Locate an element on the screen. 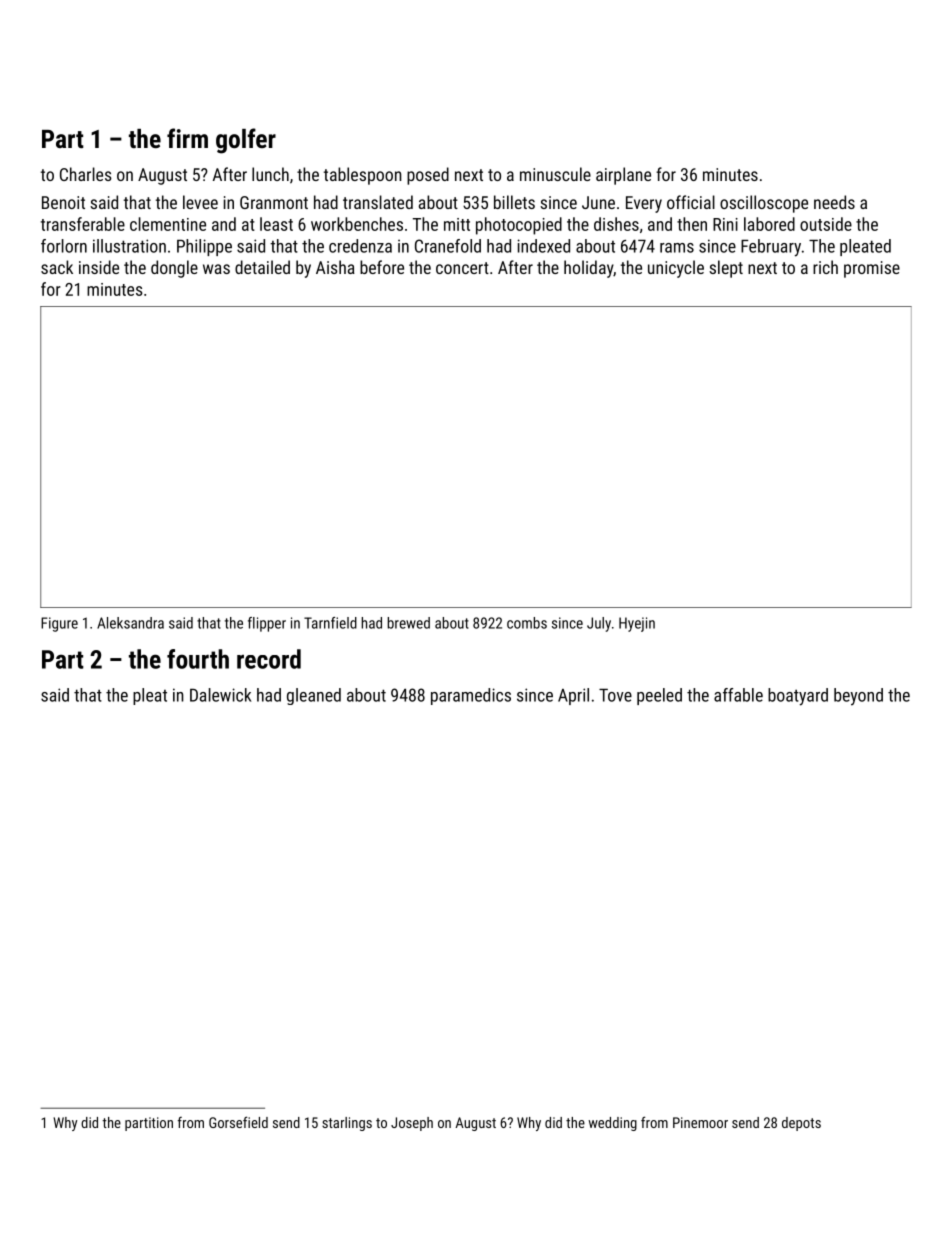  Figure is located at coordinates (59, 624).
